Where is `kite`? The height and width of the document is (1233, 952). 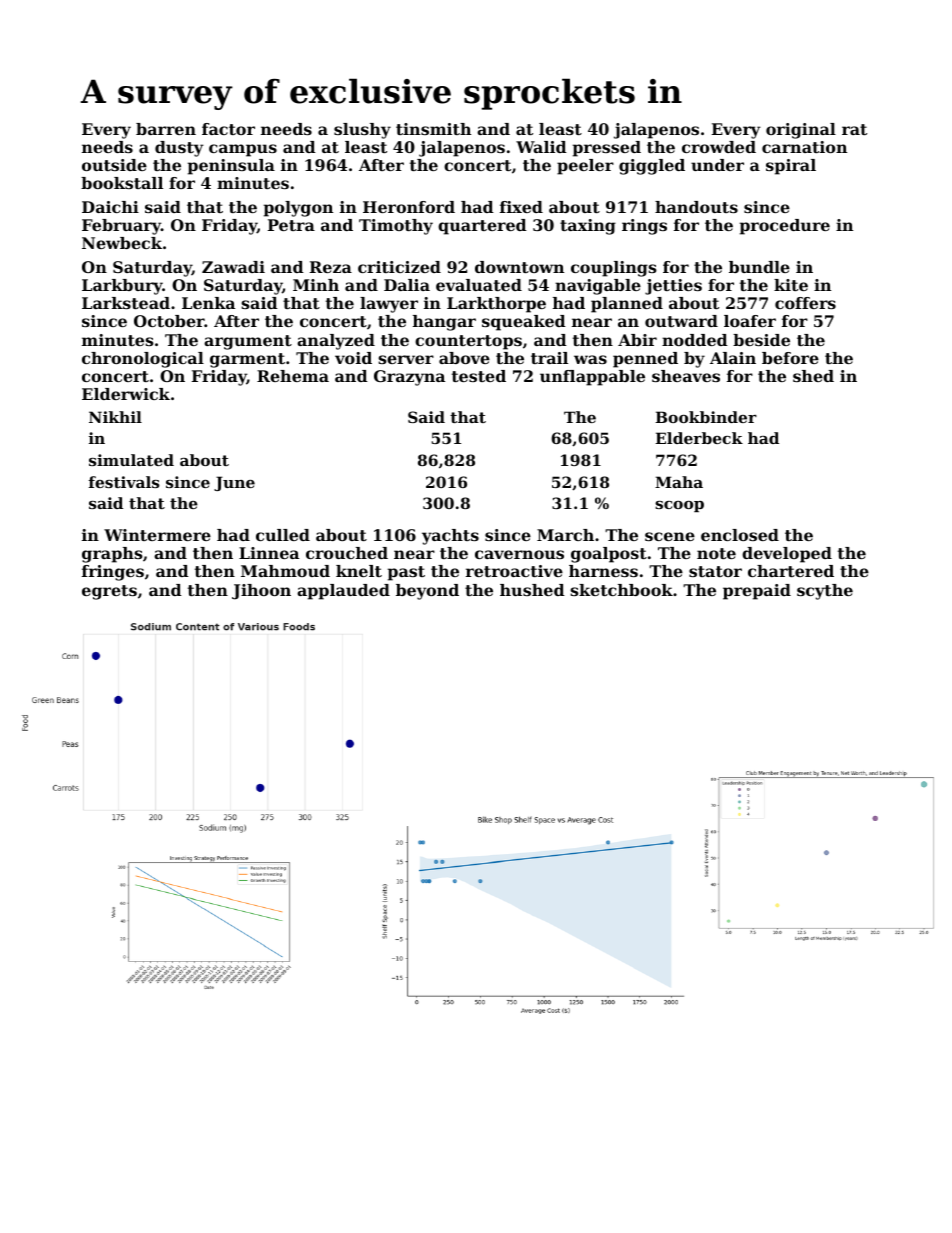
kite is located at coordinates (791, 285).
